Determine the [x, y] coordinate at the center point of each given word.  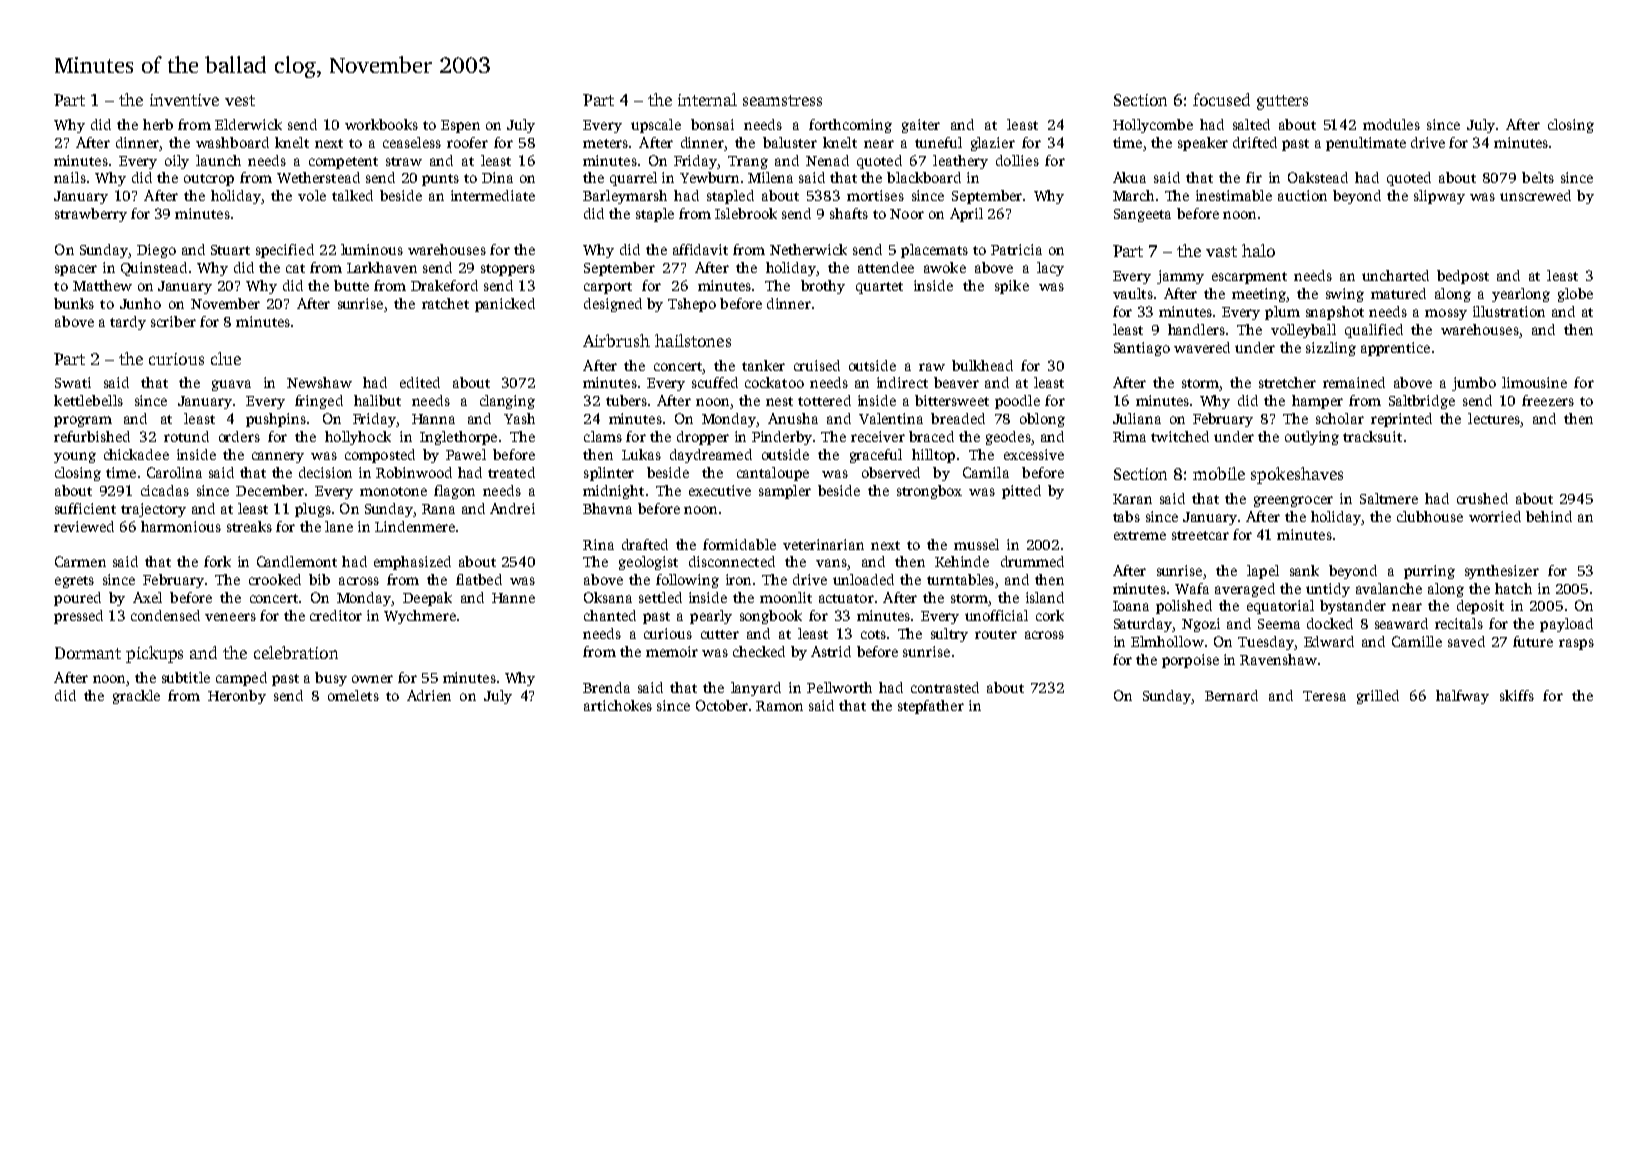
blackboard [924, 177]
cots [873, 634]
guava [231, 385]
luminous [372, 249]
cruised [817, 365]
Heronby [237, 697]
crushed [1482, 498]
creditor [336, 615]
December [270, 490]
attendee [886, 267]
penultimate [1366, 144]
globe [1575, 295]
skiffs [1517, 695]
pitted [1021, 492]
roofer [467, 142]
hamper [1317, 402]
